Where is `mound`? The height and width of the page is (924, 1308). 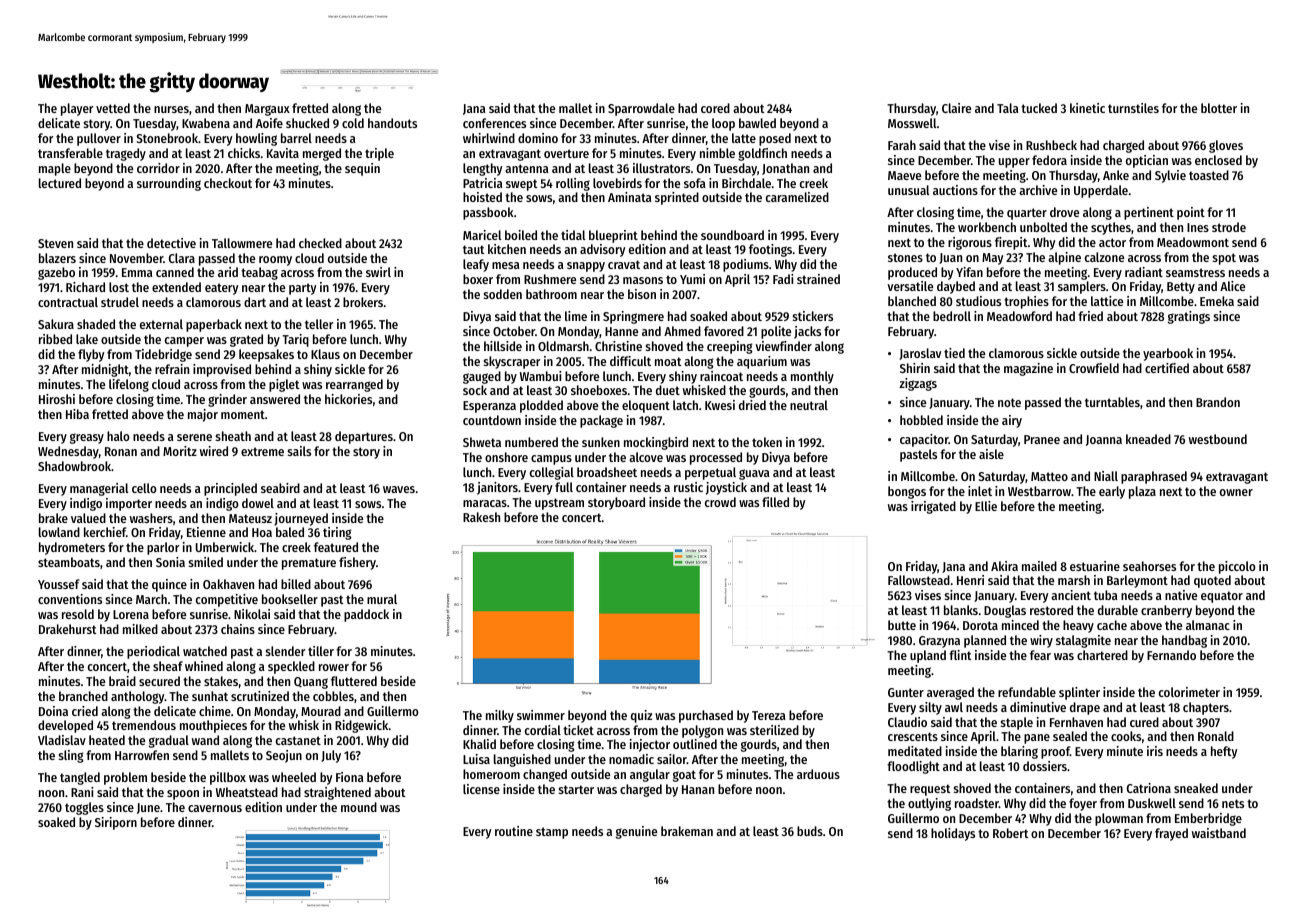
mound is located at coordinates (359, 807).
